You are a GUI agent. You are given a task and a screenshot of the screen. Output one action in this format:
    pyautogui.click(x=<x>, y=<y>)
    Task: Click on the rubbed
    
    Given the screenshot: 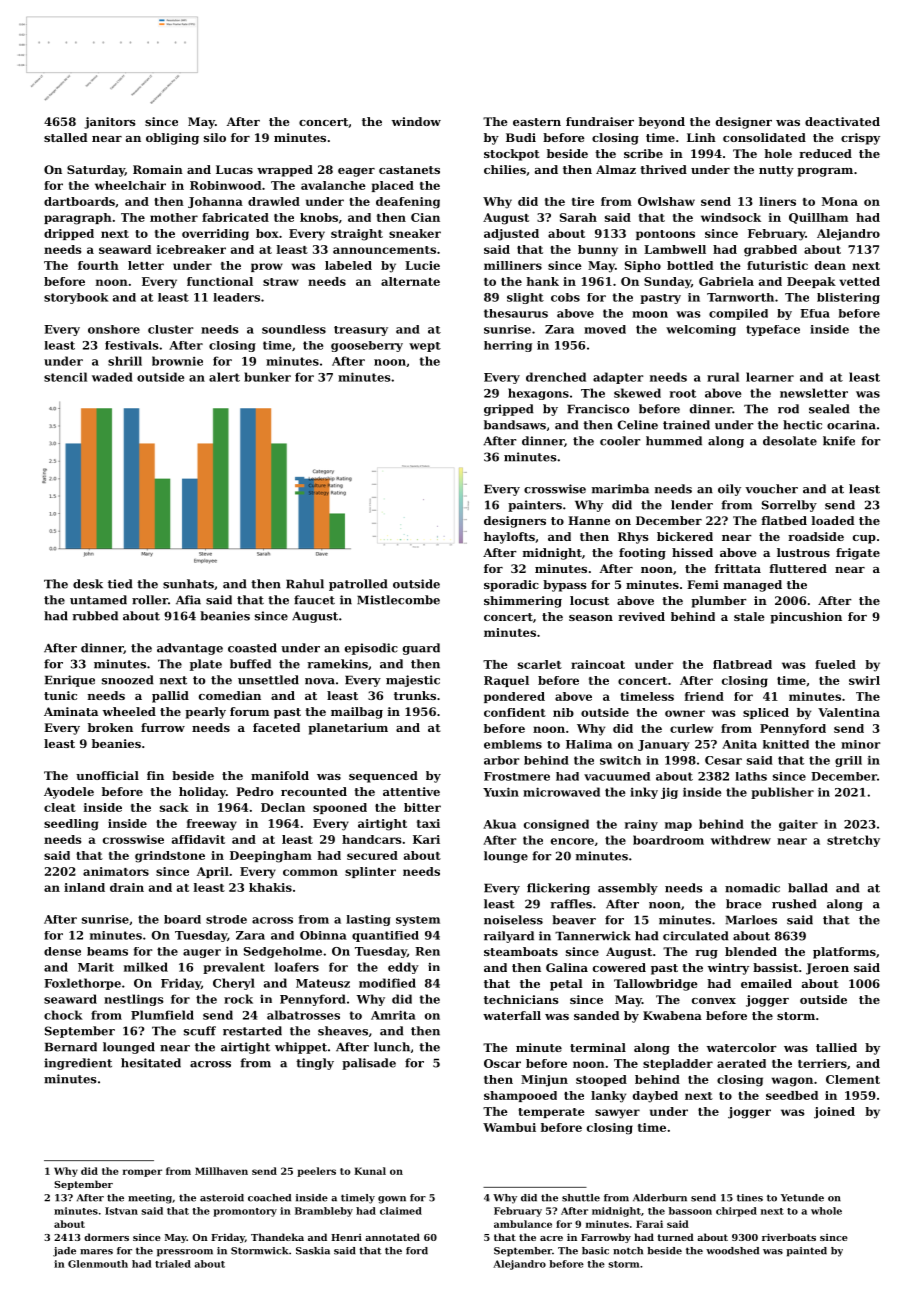 What is the action you would take?
    pyautogui.click(x=95, y=616)
